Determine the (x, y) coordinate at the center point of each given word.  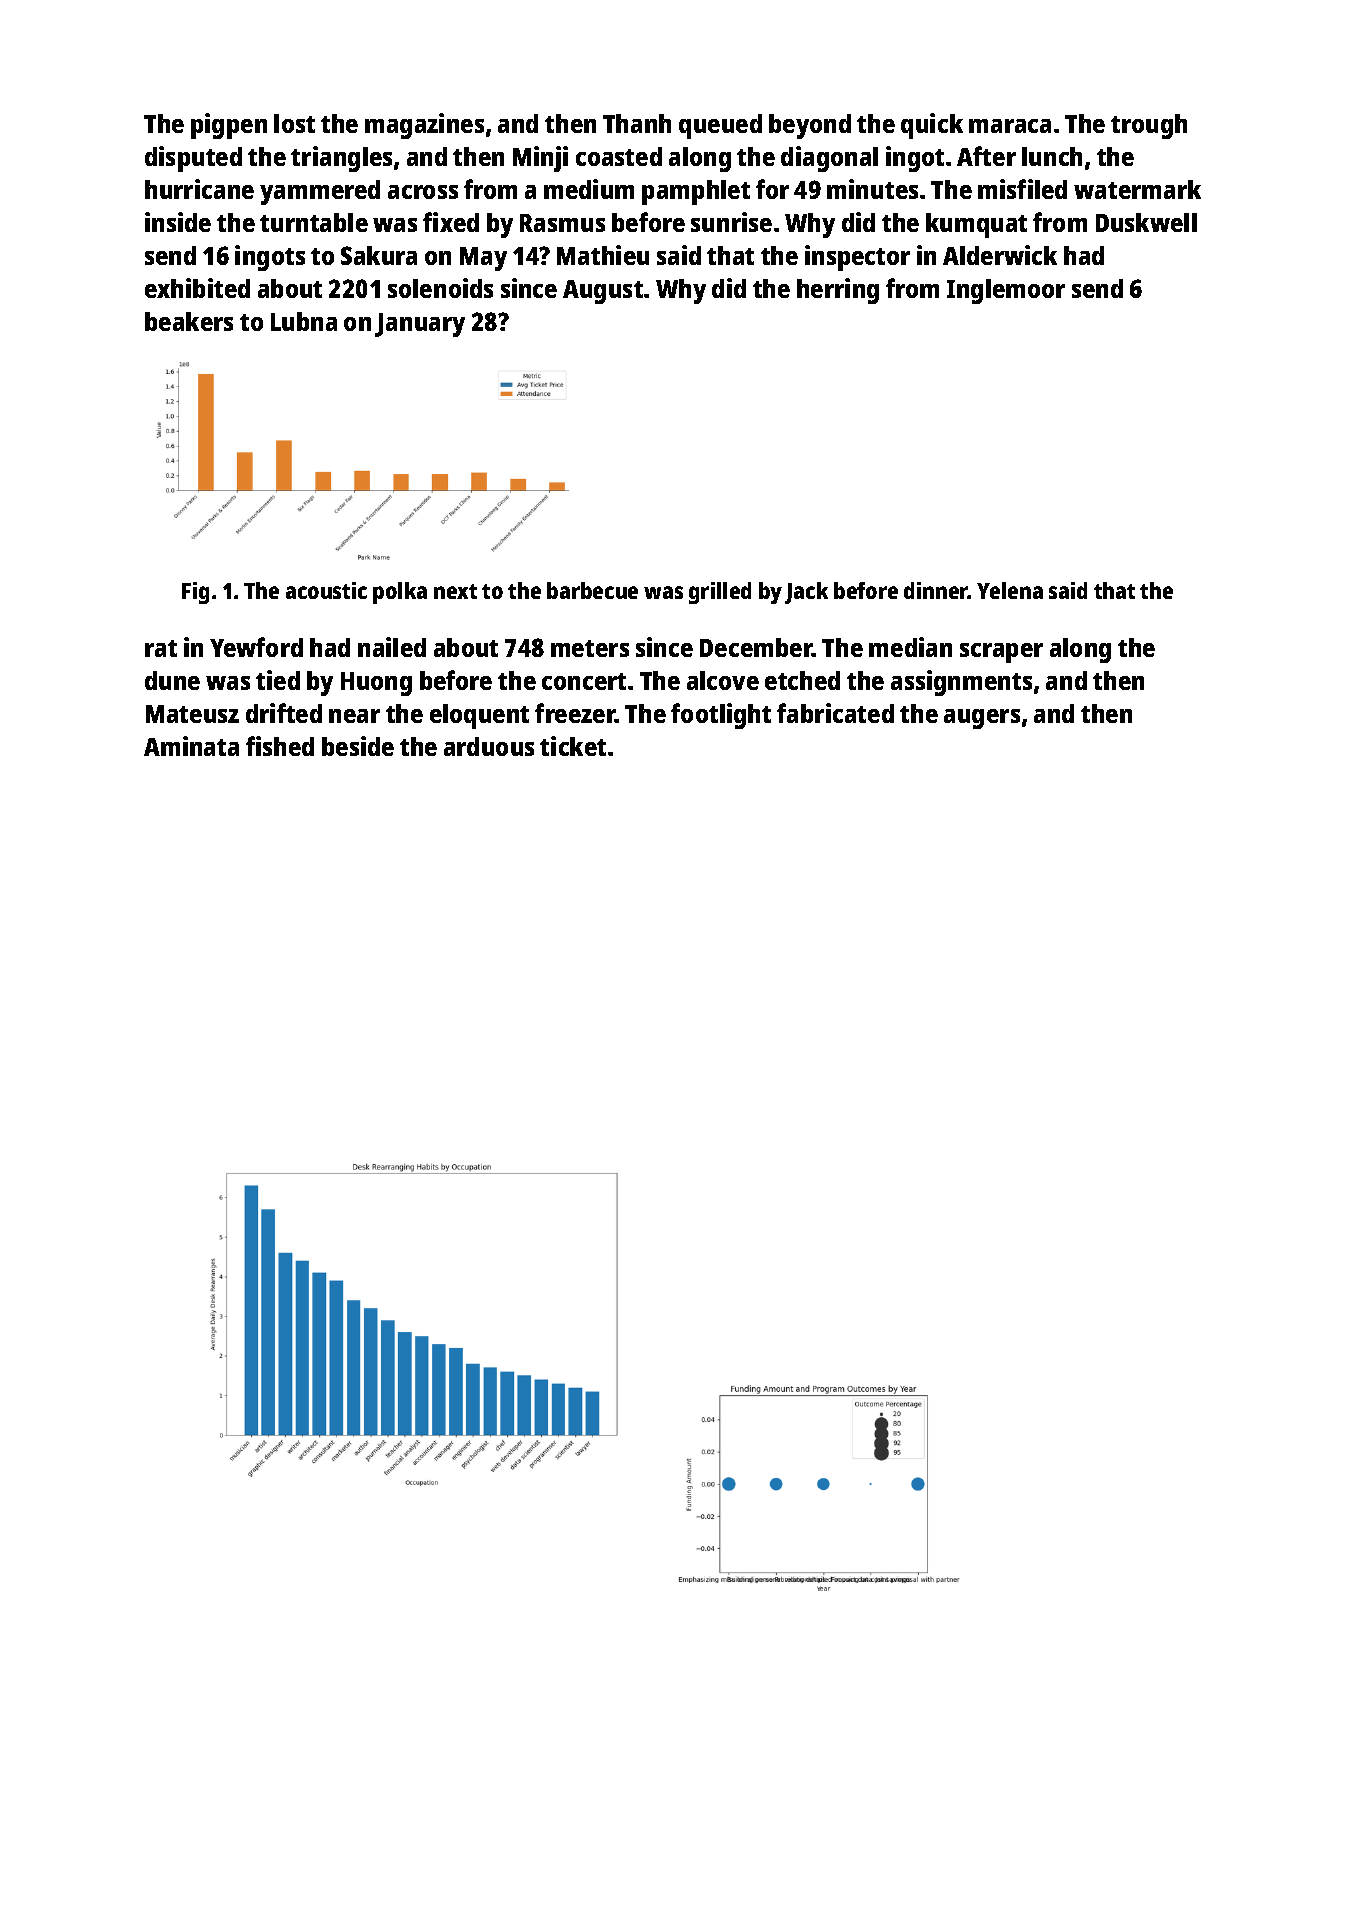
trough (1149, 126)
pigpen (229, 126)
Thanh (637, 123)
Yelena (1010, 590)
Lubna (304, 321)
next (455, 591)
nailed (392, 647)
